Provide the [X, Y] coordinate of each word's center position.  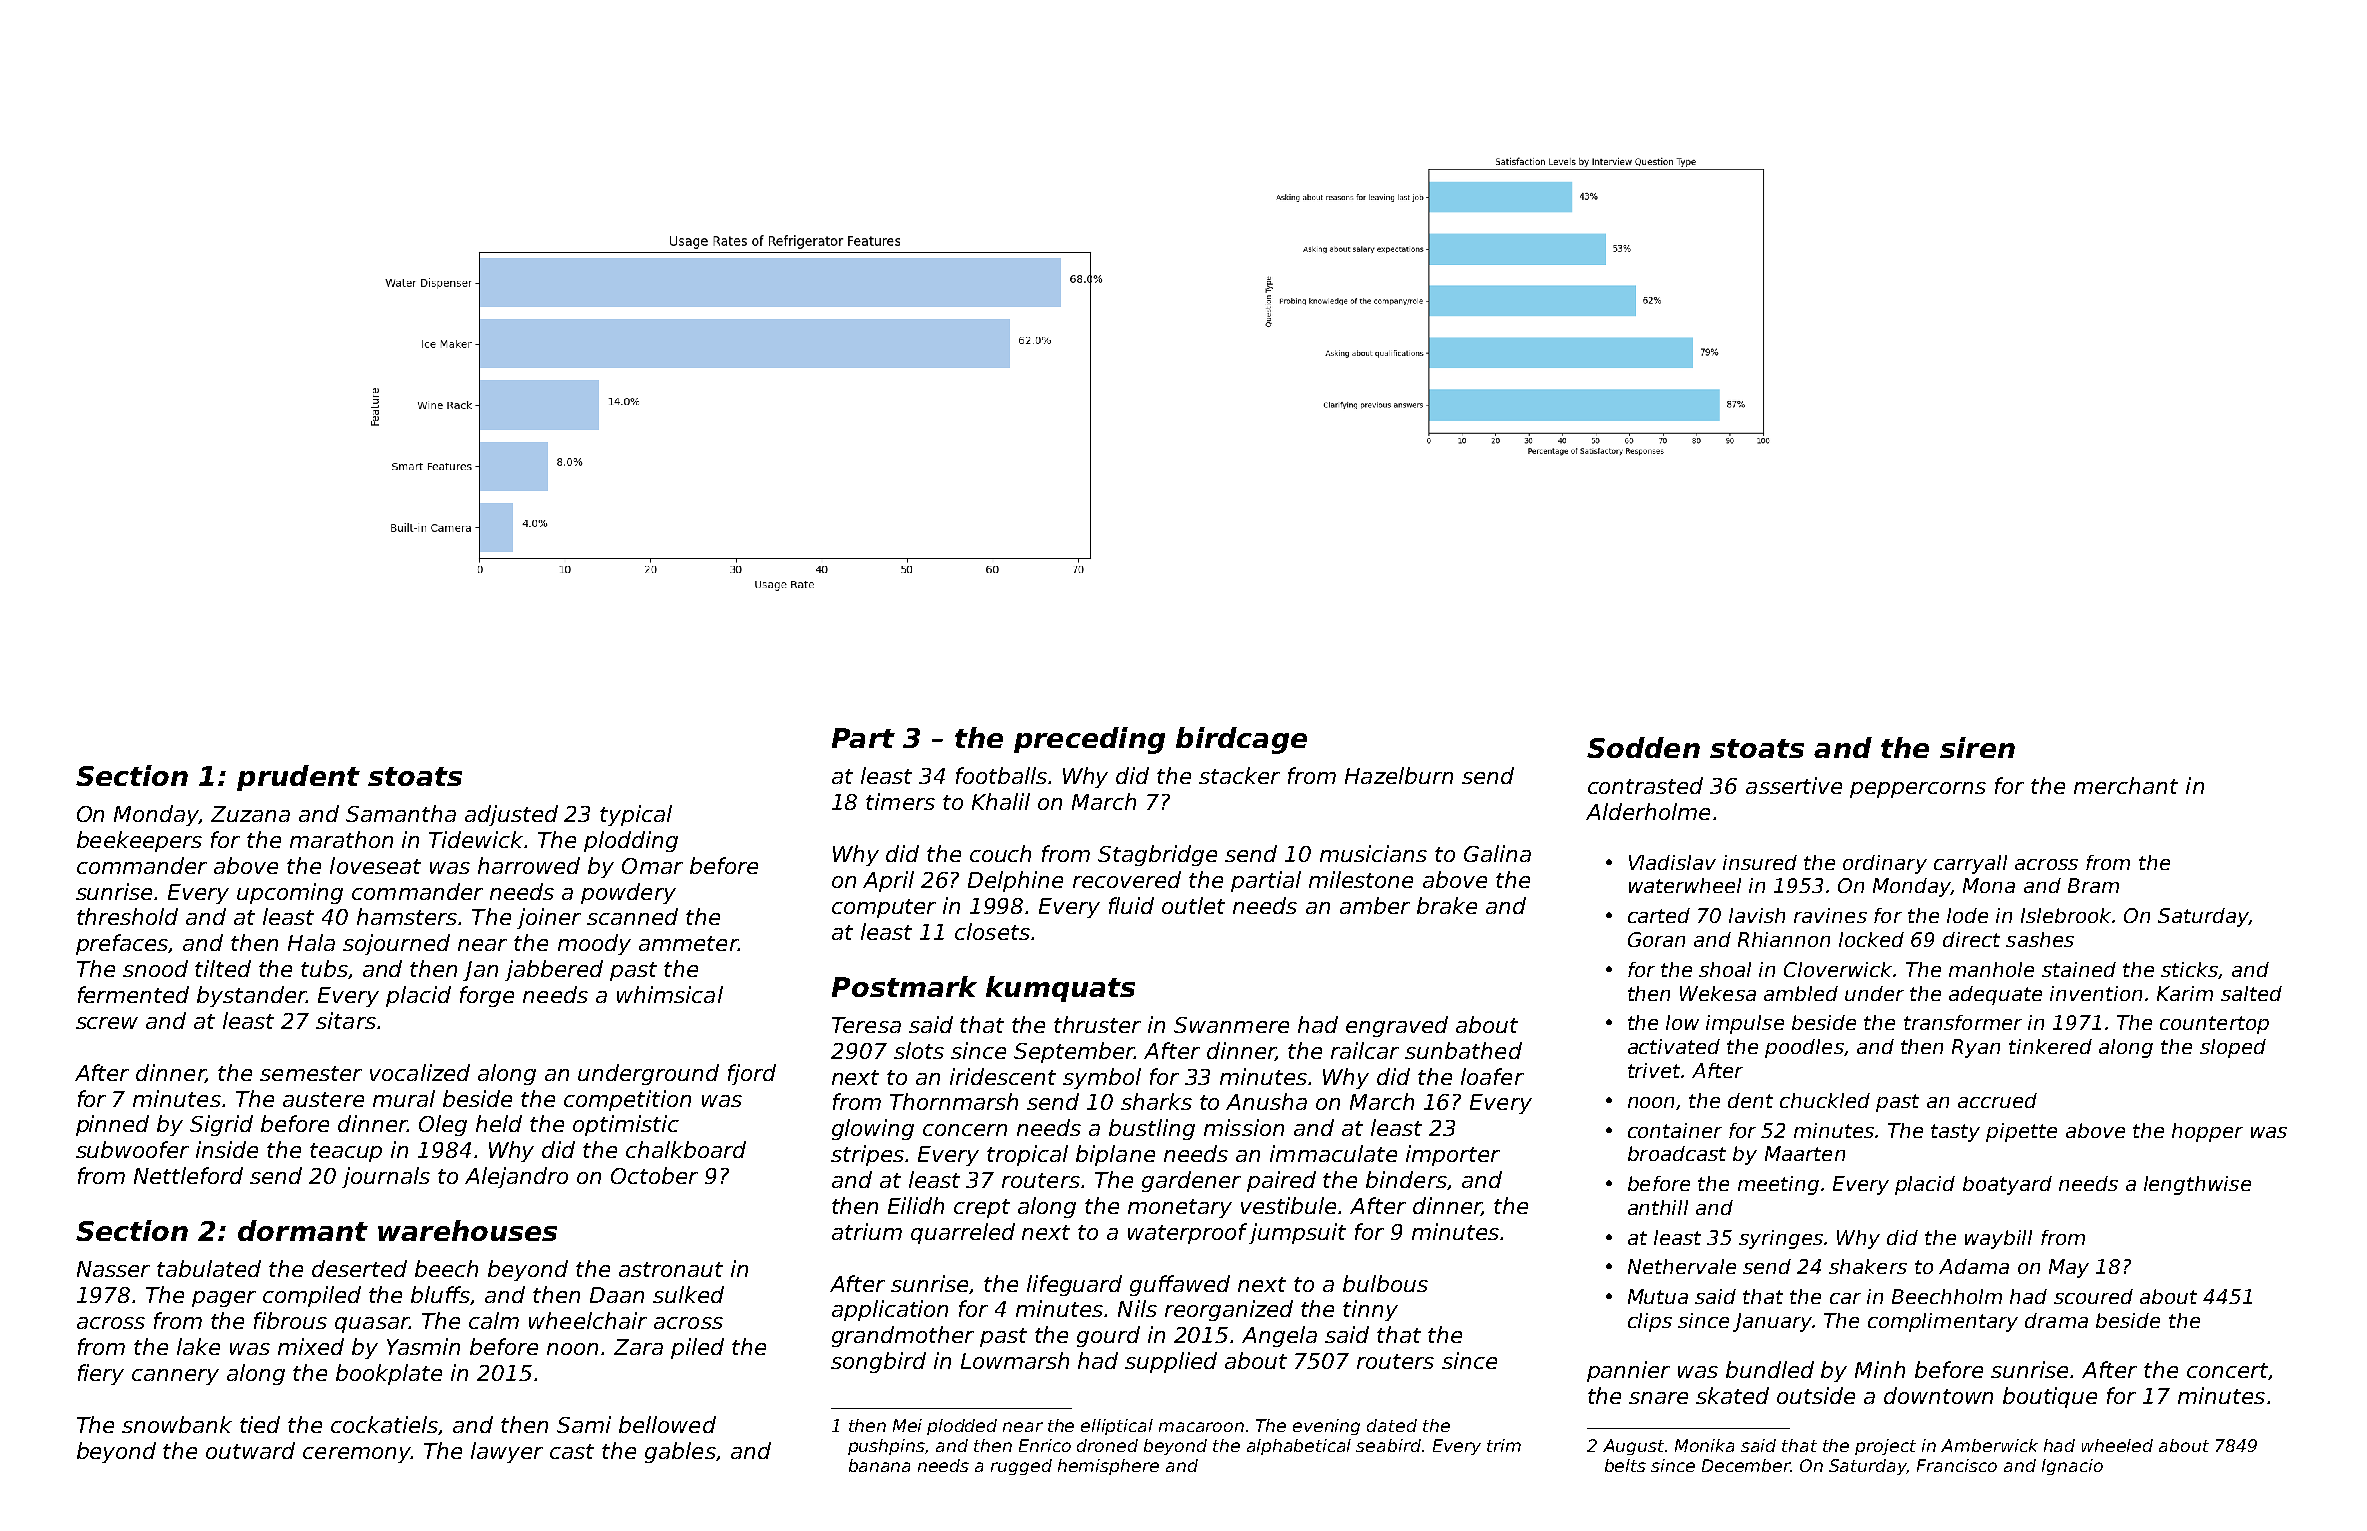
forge [487, 996]
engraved [1397, 1026]
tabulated [209, 1268]
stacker [1239, 775]
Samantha [401, 813]
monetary [1180, 1208]
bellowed [667, 1424]
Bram [2093, 885]
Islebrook [2066, 915]
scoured [2093, 1296]
